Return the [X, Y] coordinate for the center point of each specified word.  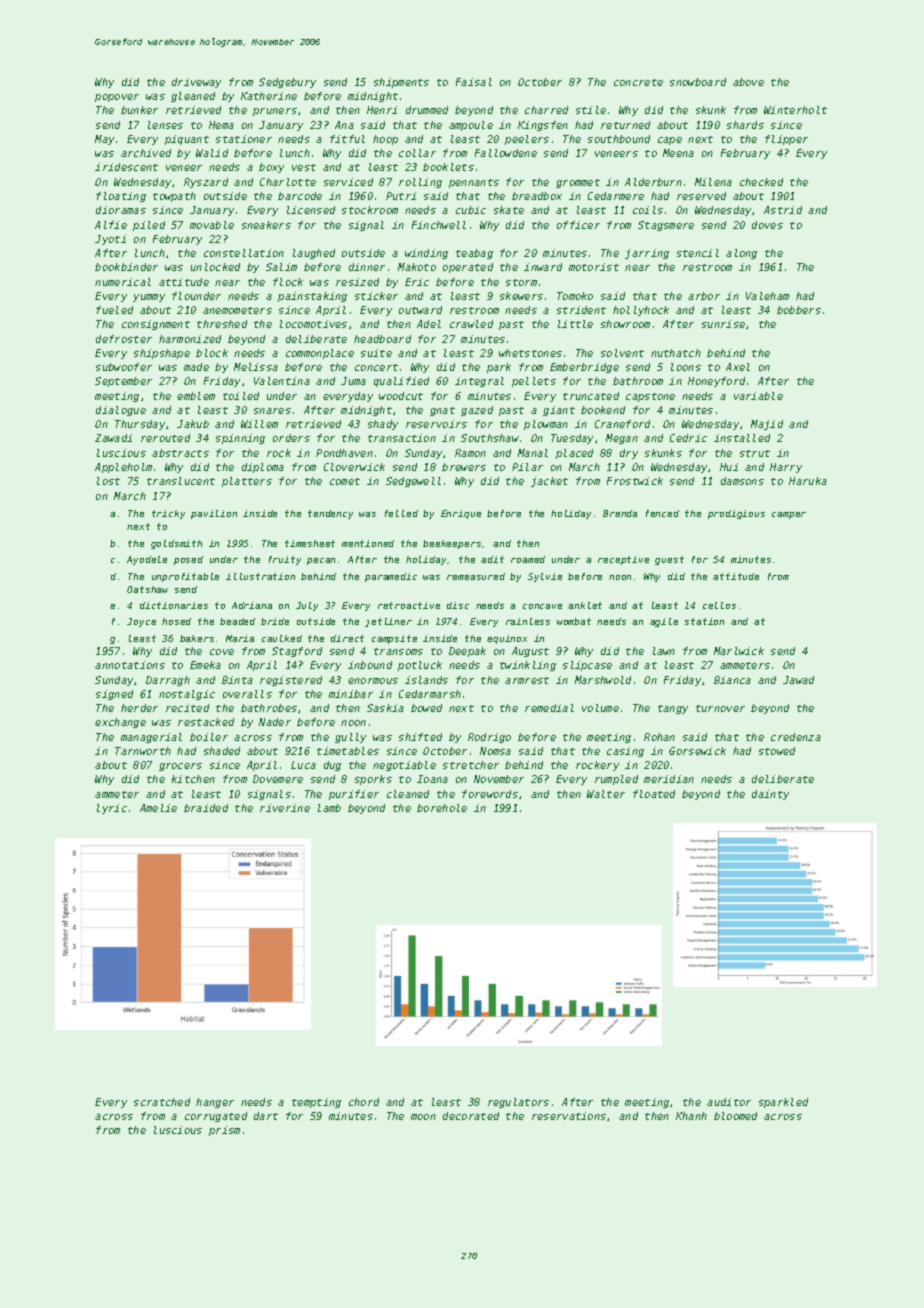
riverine [285, 808]
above [748, 82]
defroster [124, 339]
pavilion [214, 514]
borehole [442, 808]
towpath [174, 197]
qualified [401, 382]
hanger [215, 1103]
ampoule [471, 126]
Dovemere [278, 779]
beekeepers [452, 544]
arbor [704, 296]
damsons [742, 481]
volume [600, 708]
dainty [770, 795]
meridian [669, 779]
